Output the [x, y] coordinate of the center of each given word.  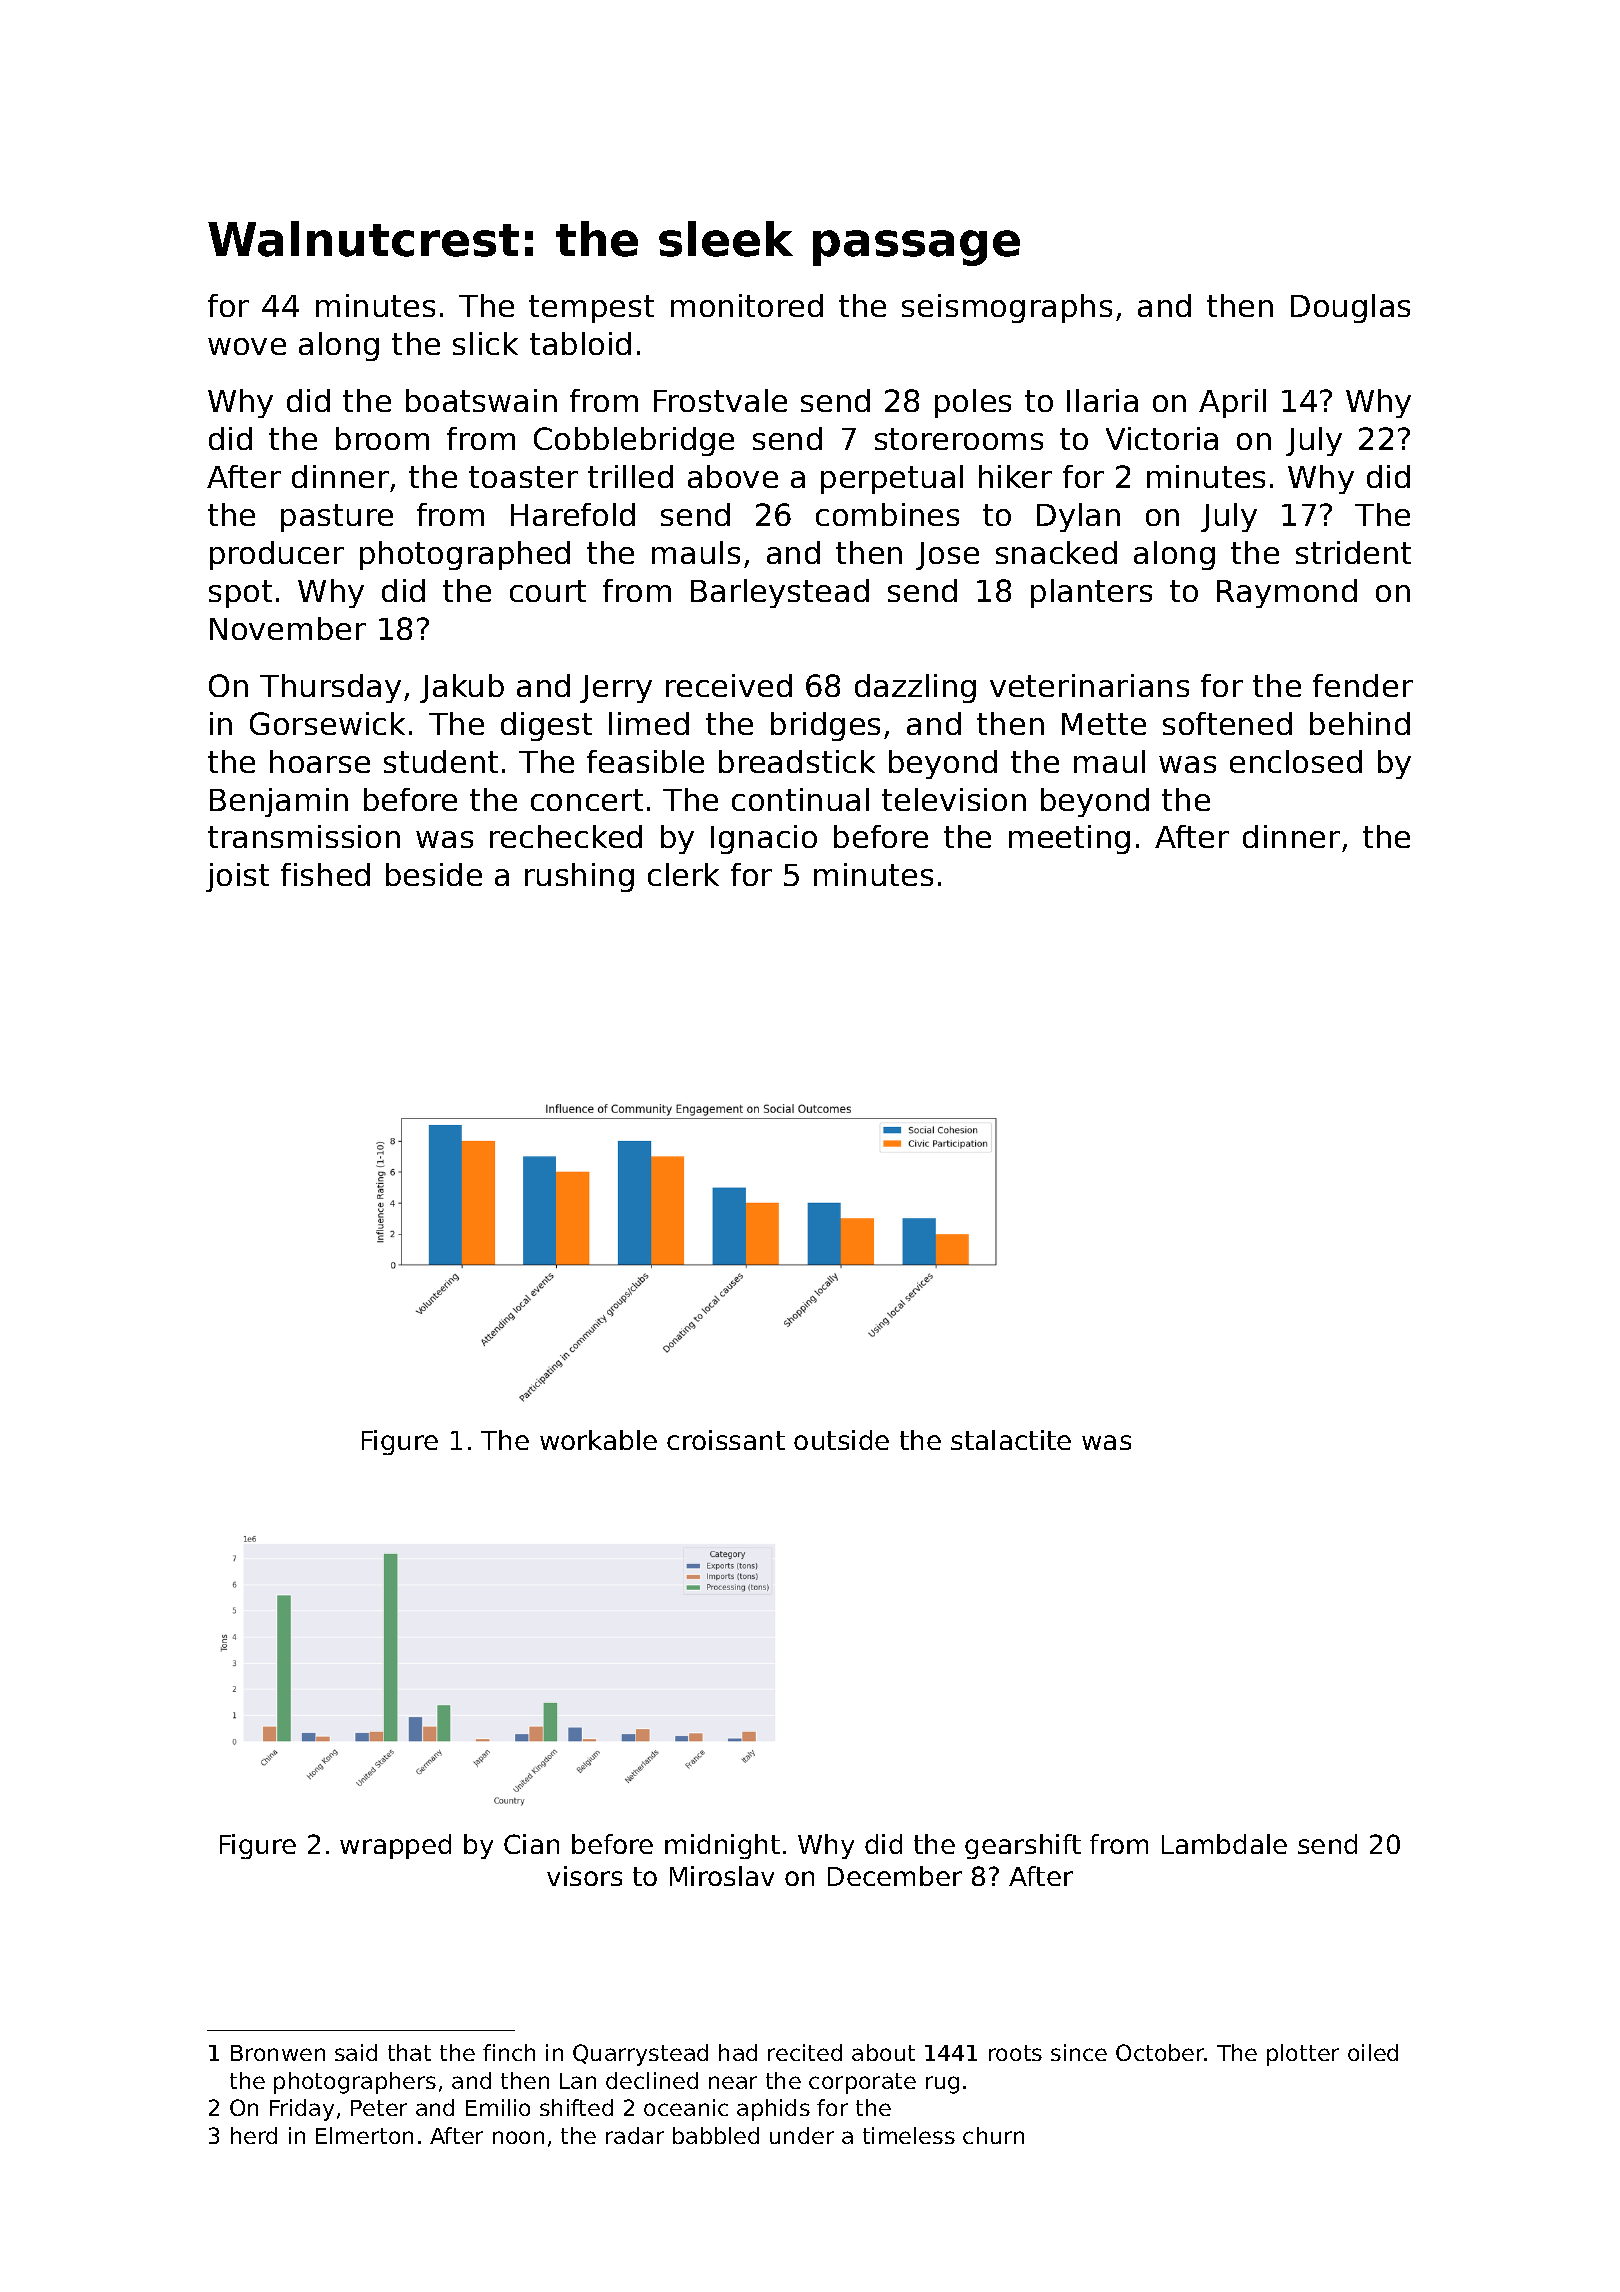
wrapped [395, 1846]
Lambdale [1224, 1844]
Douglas [1350, 308]
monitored [747, 305]
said [356, 2052]
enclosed [1296, 761]
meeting [1069, 839]
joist [237, 877]
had [738, 2052]
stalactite [1011, 1440]
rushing [579, 877]
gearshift [1023, 1846]
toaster [523, 477]
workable [598, 1440]
